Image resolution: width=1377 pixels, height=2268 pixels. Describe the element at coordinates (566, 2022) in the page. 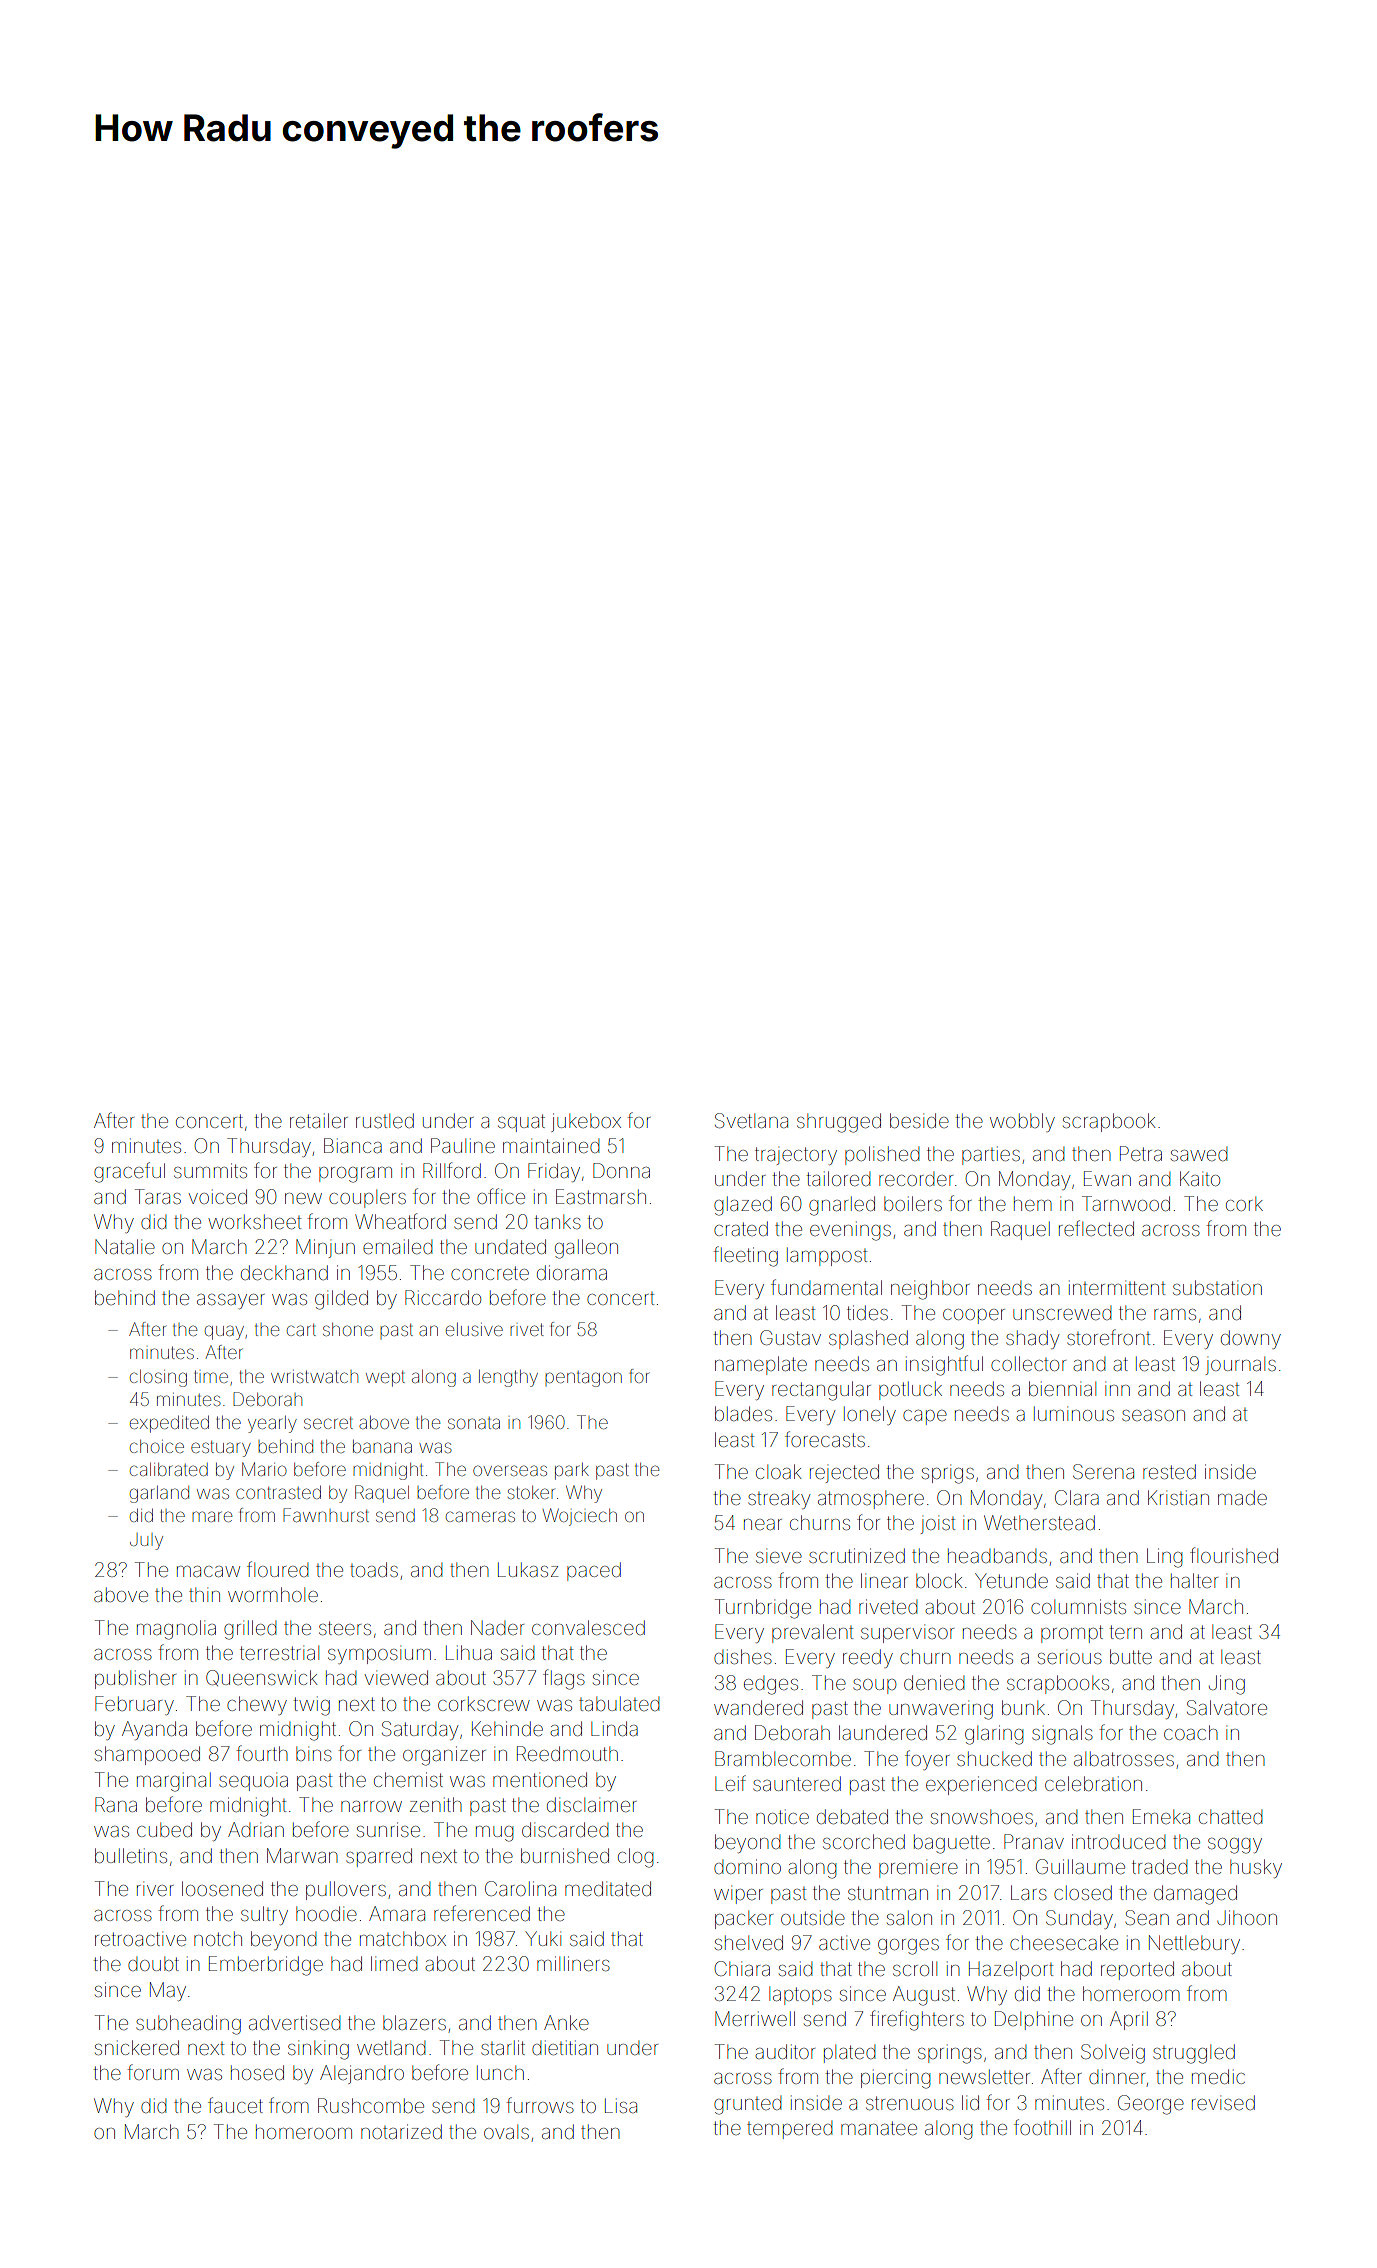

I see `Anke` at that location.
